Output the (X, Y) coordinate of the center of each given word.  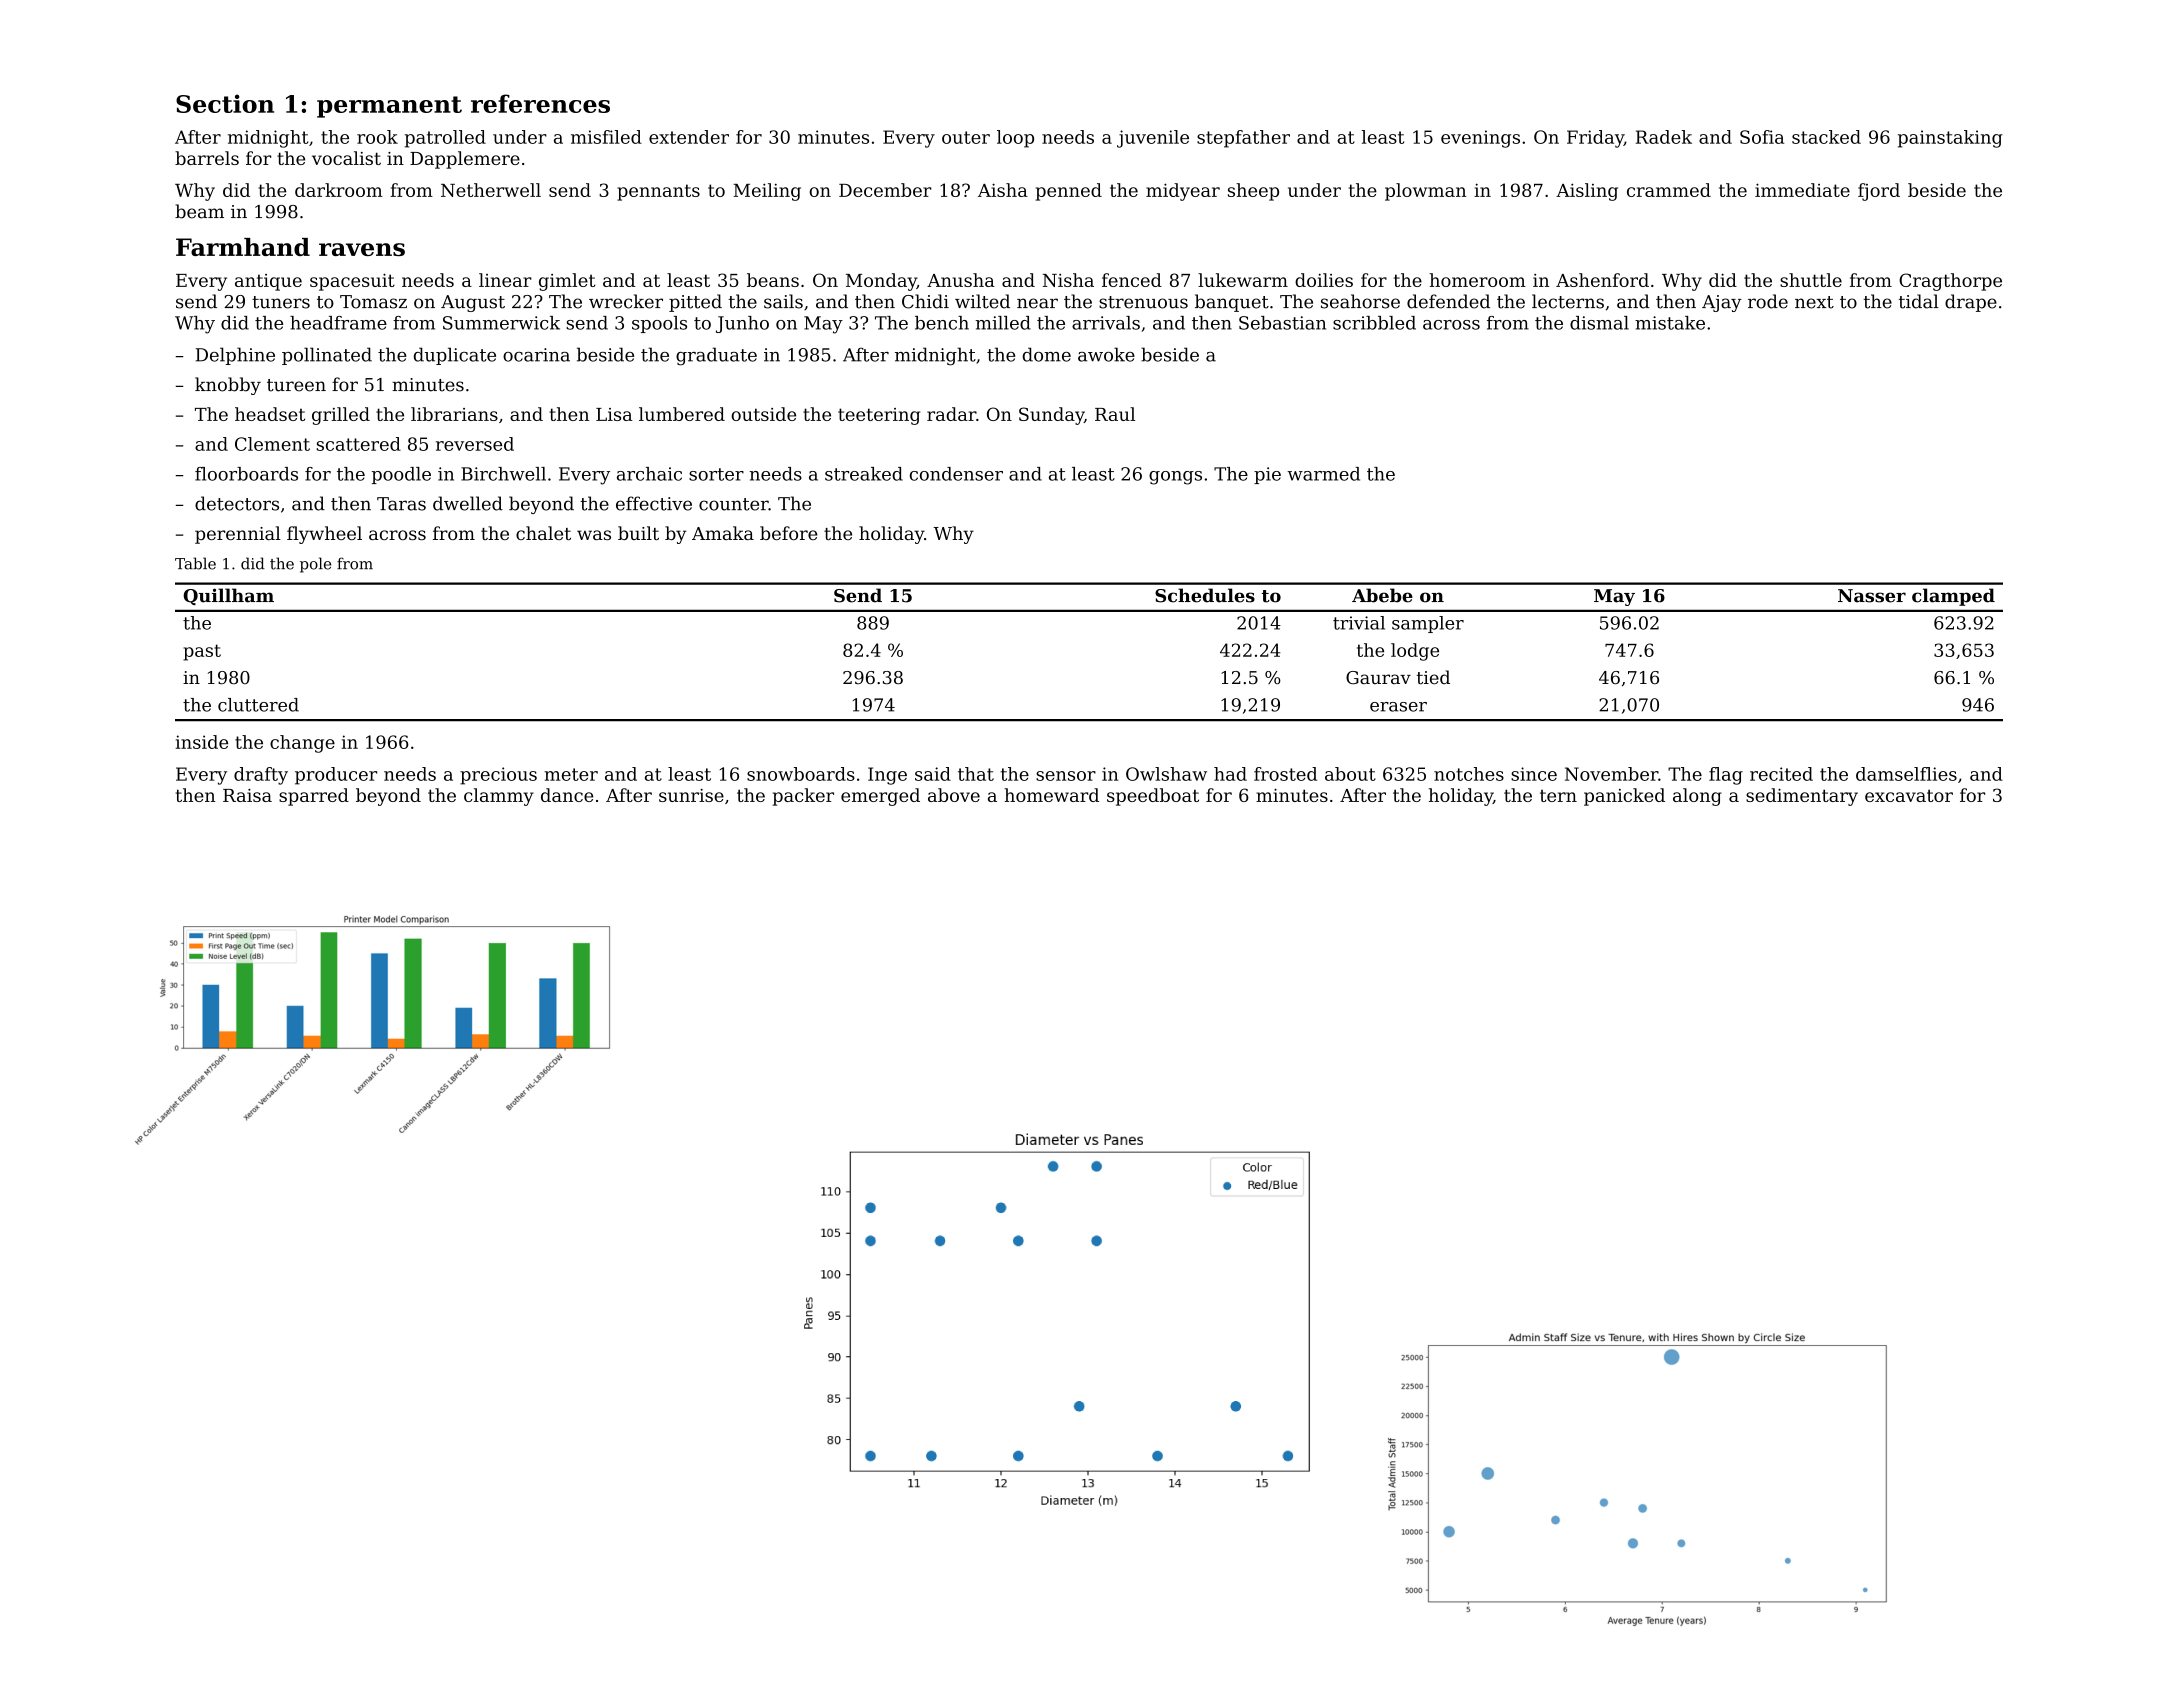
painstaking (1950, 139)
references (540, 103)
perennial (238, 535)
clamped (1953, 597)
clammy (499, 797)
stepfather (1243, 139)
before (788, 533)
